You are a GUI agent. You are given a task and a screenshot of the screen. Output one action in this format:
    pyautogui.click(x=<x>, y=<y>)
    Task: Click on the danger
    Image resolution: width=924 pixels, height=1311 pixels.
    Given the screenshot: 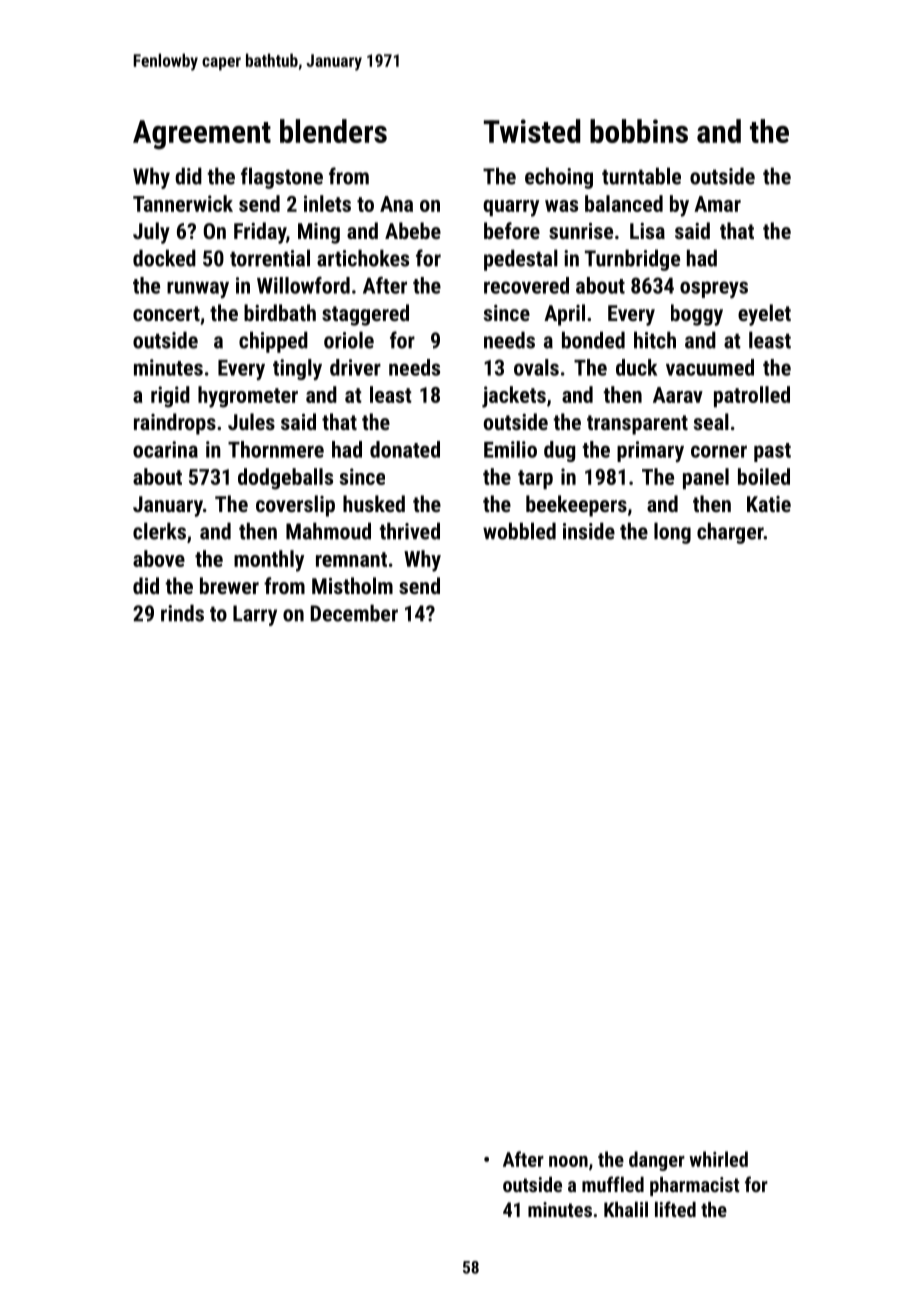 What is the action you would take?
    pyautogui.click(x=657, y=1161)
